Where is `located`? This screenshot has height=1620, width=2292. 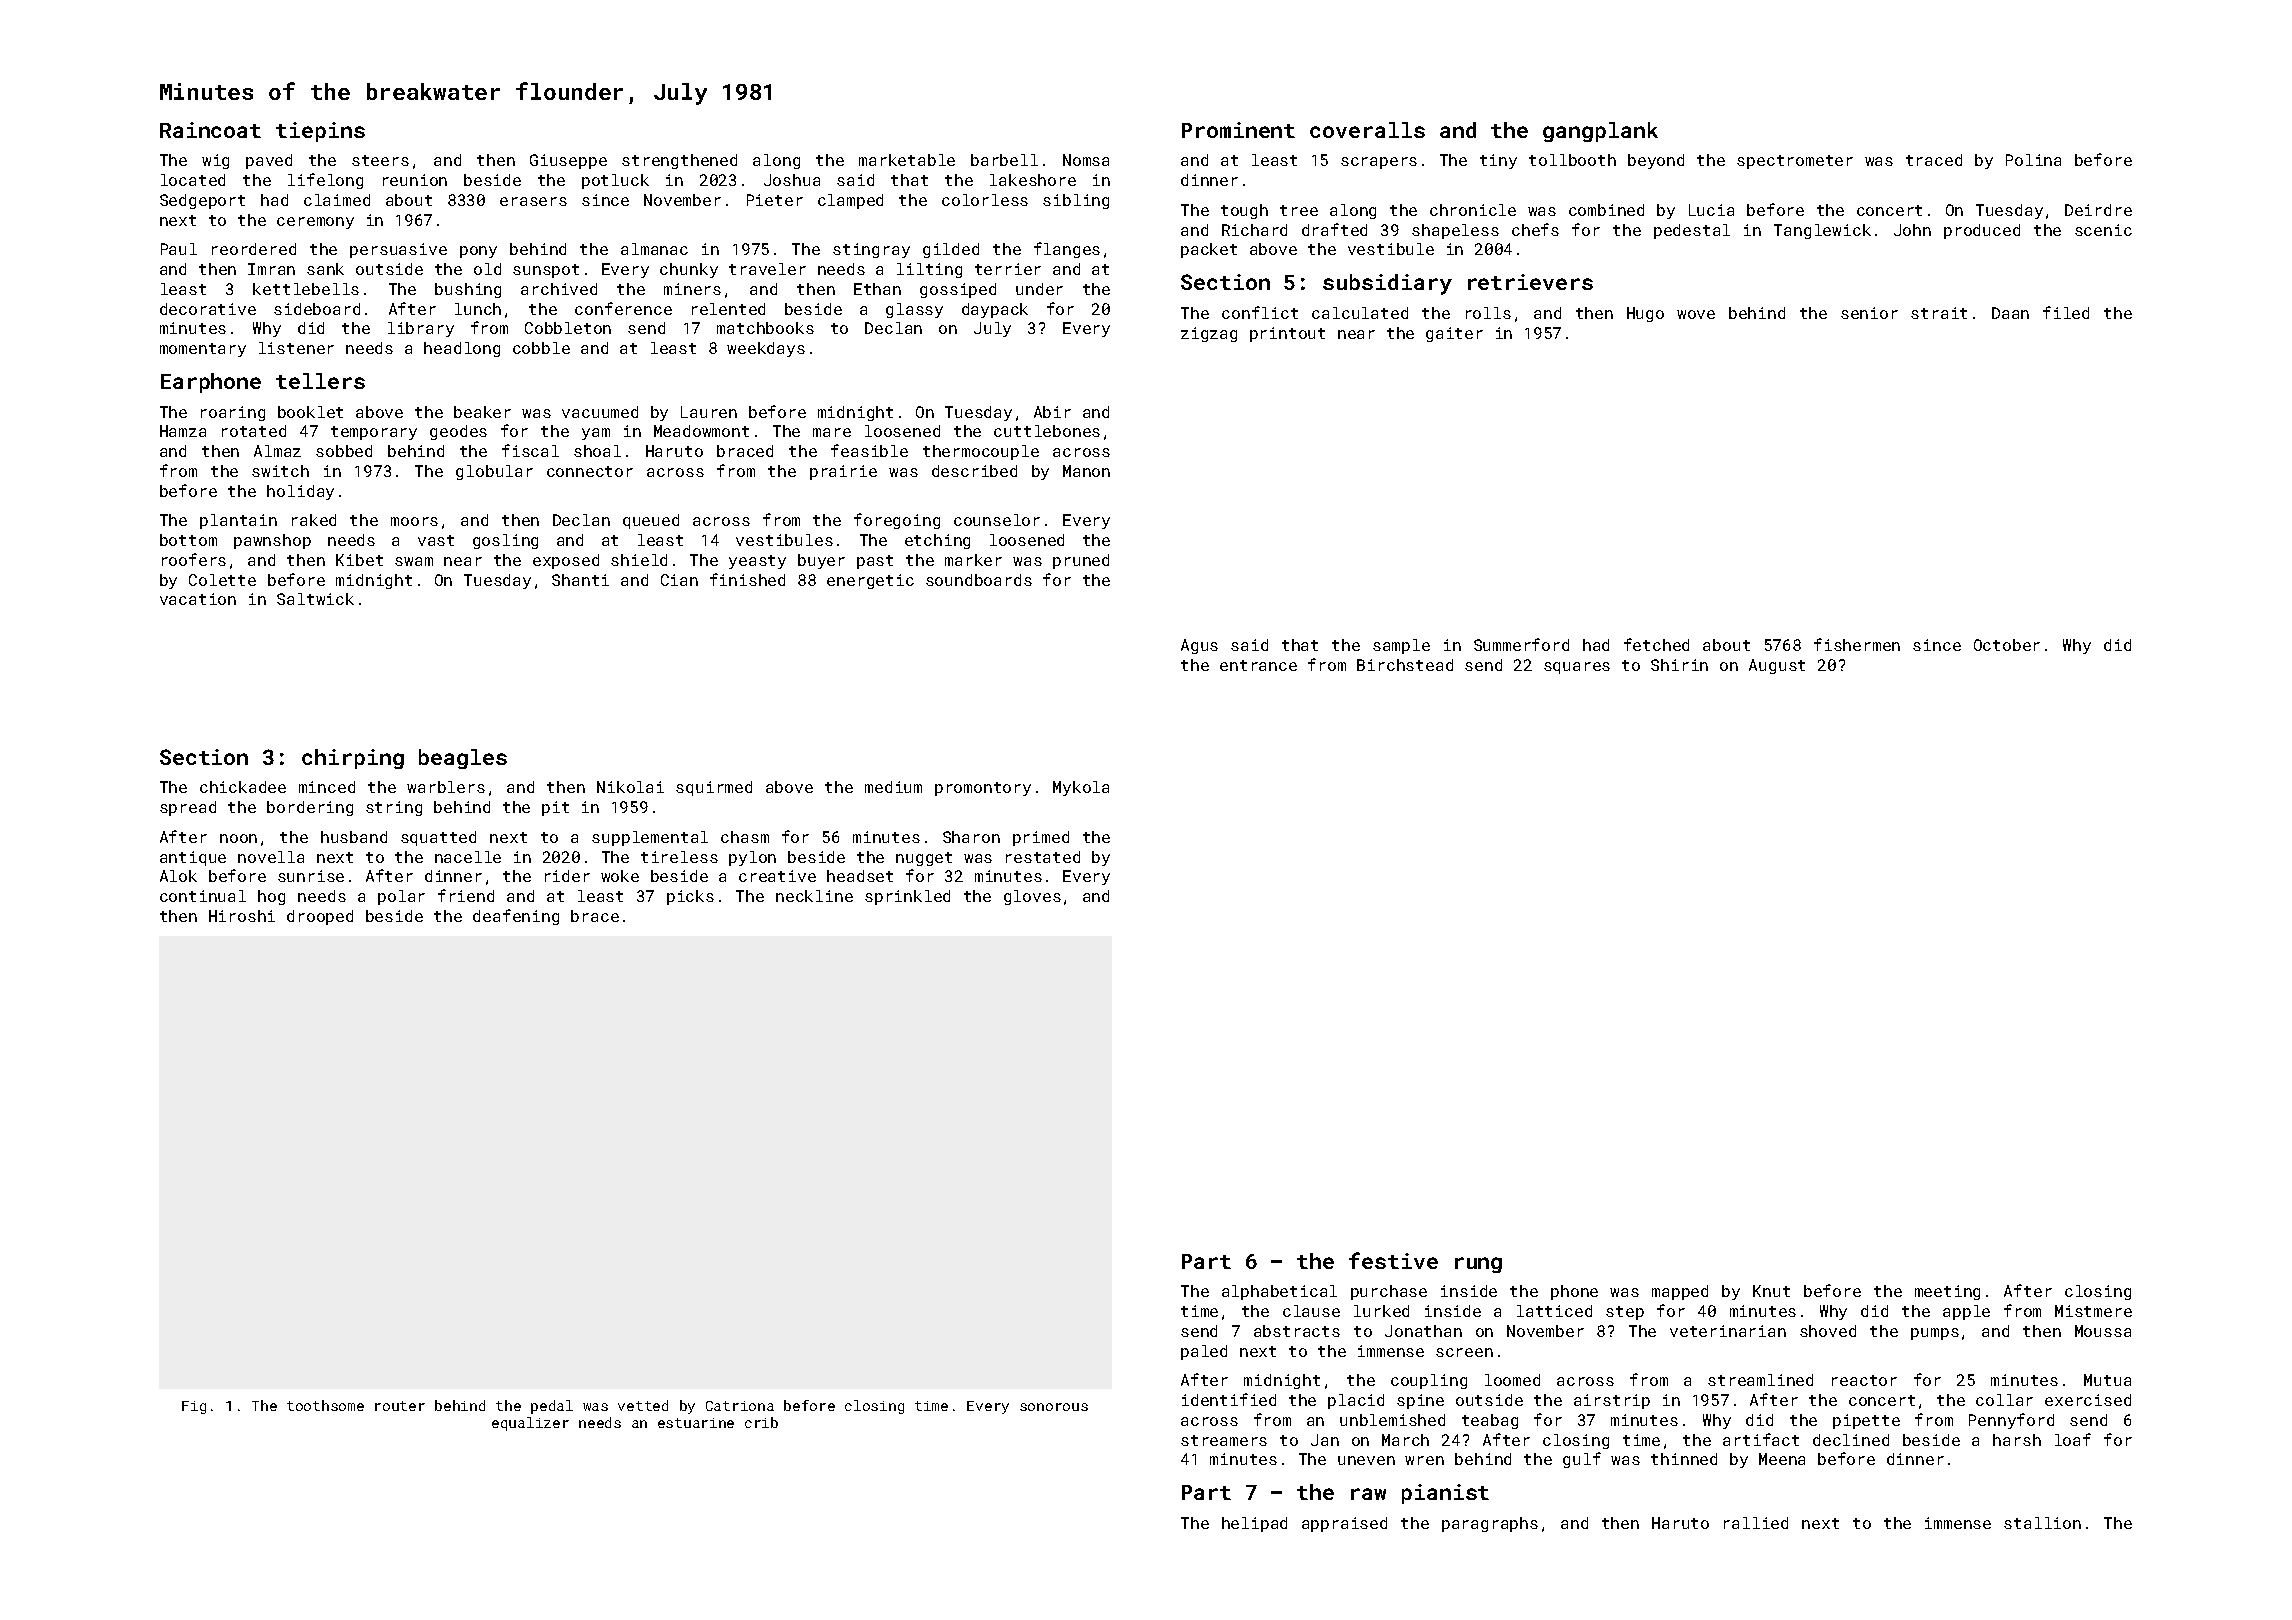 located is located at coordinates (193, 180).
